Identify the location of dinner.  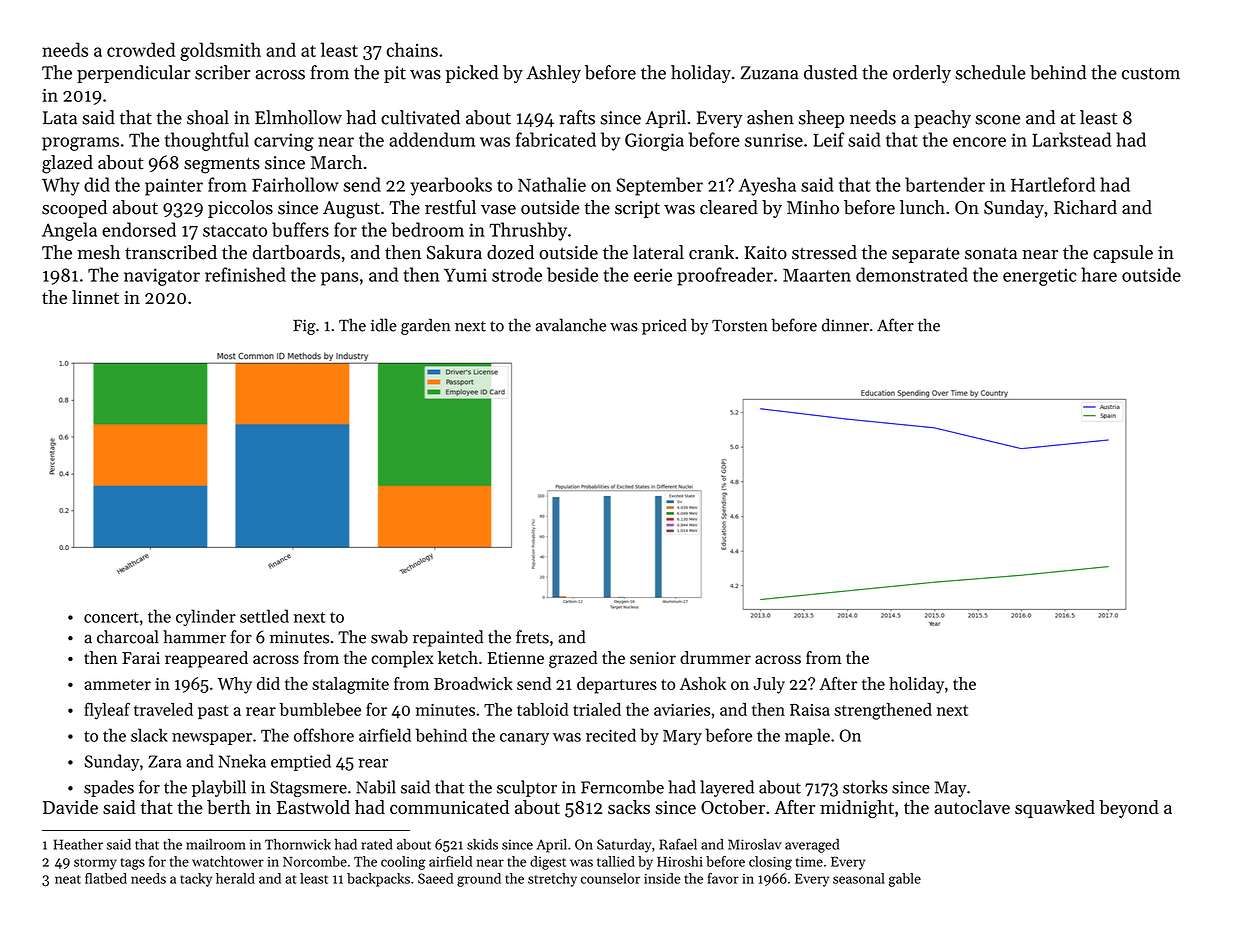
(845, 325).
